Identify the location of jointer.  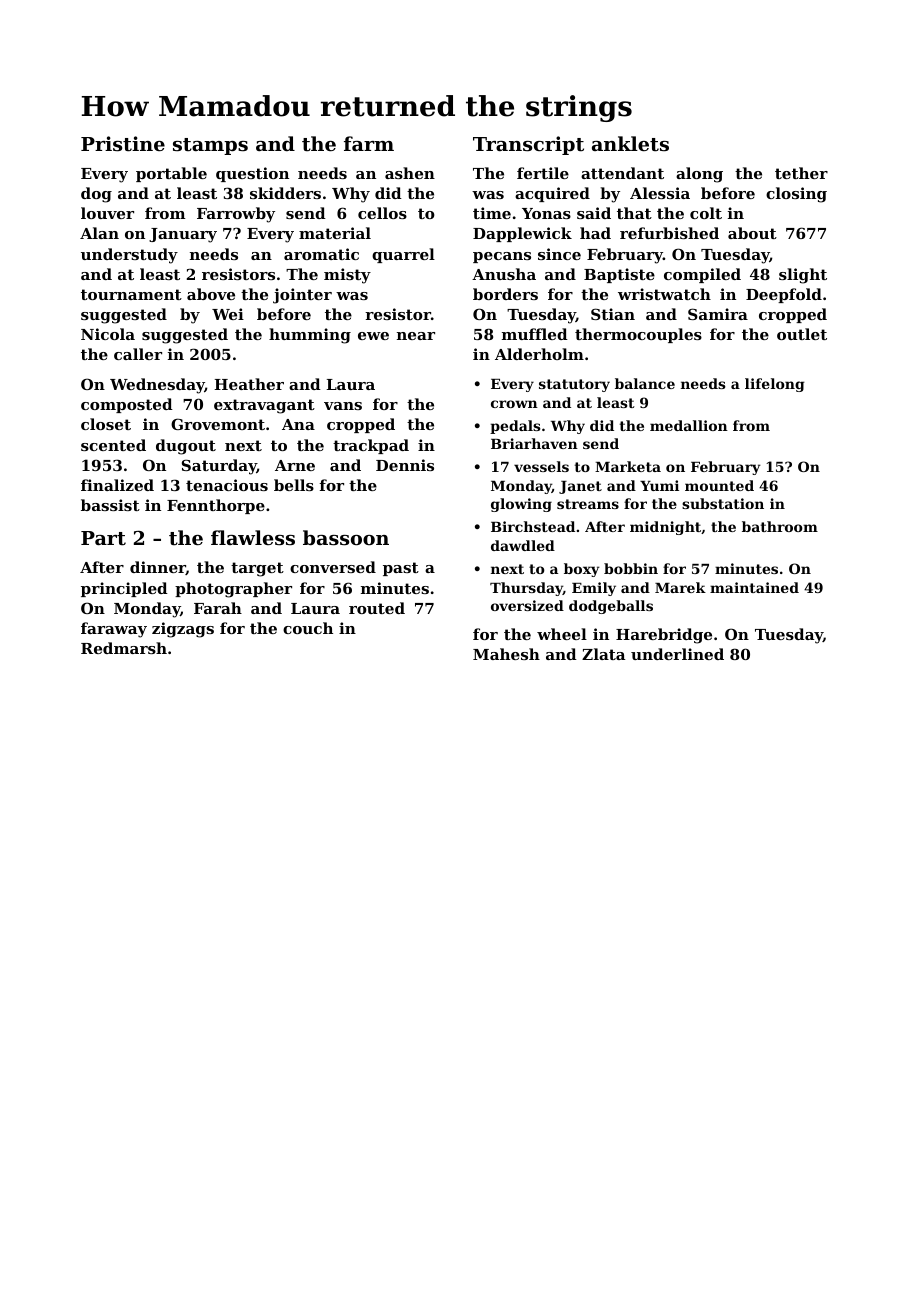
(302, 296).
